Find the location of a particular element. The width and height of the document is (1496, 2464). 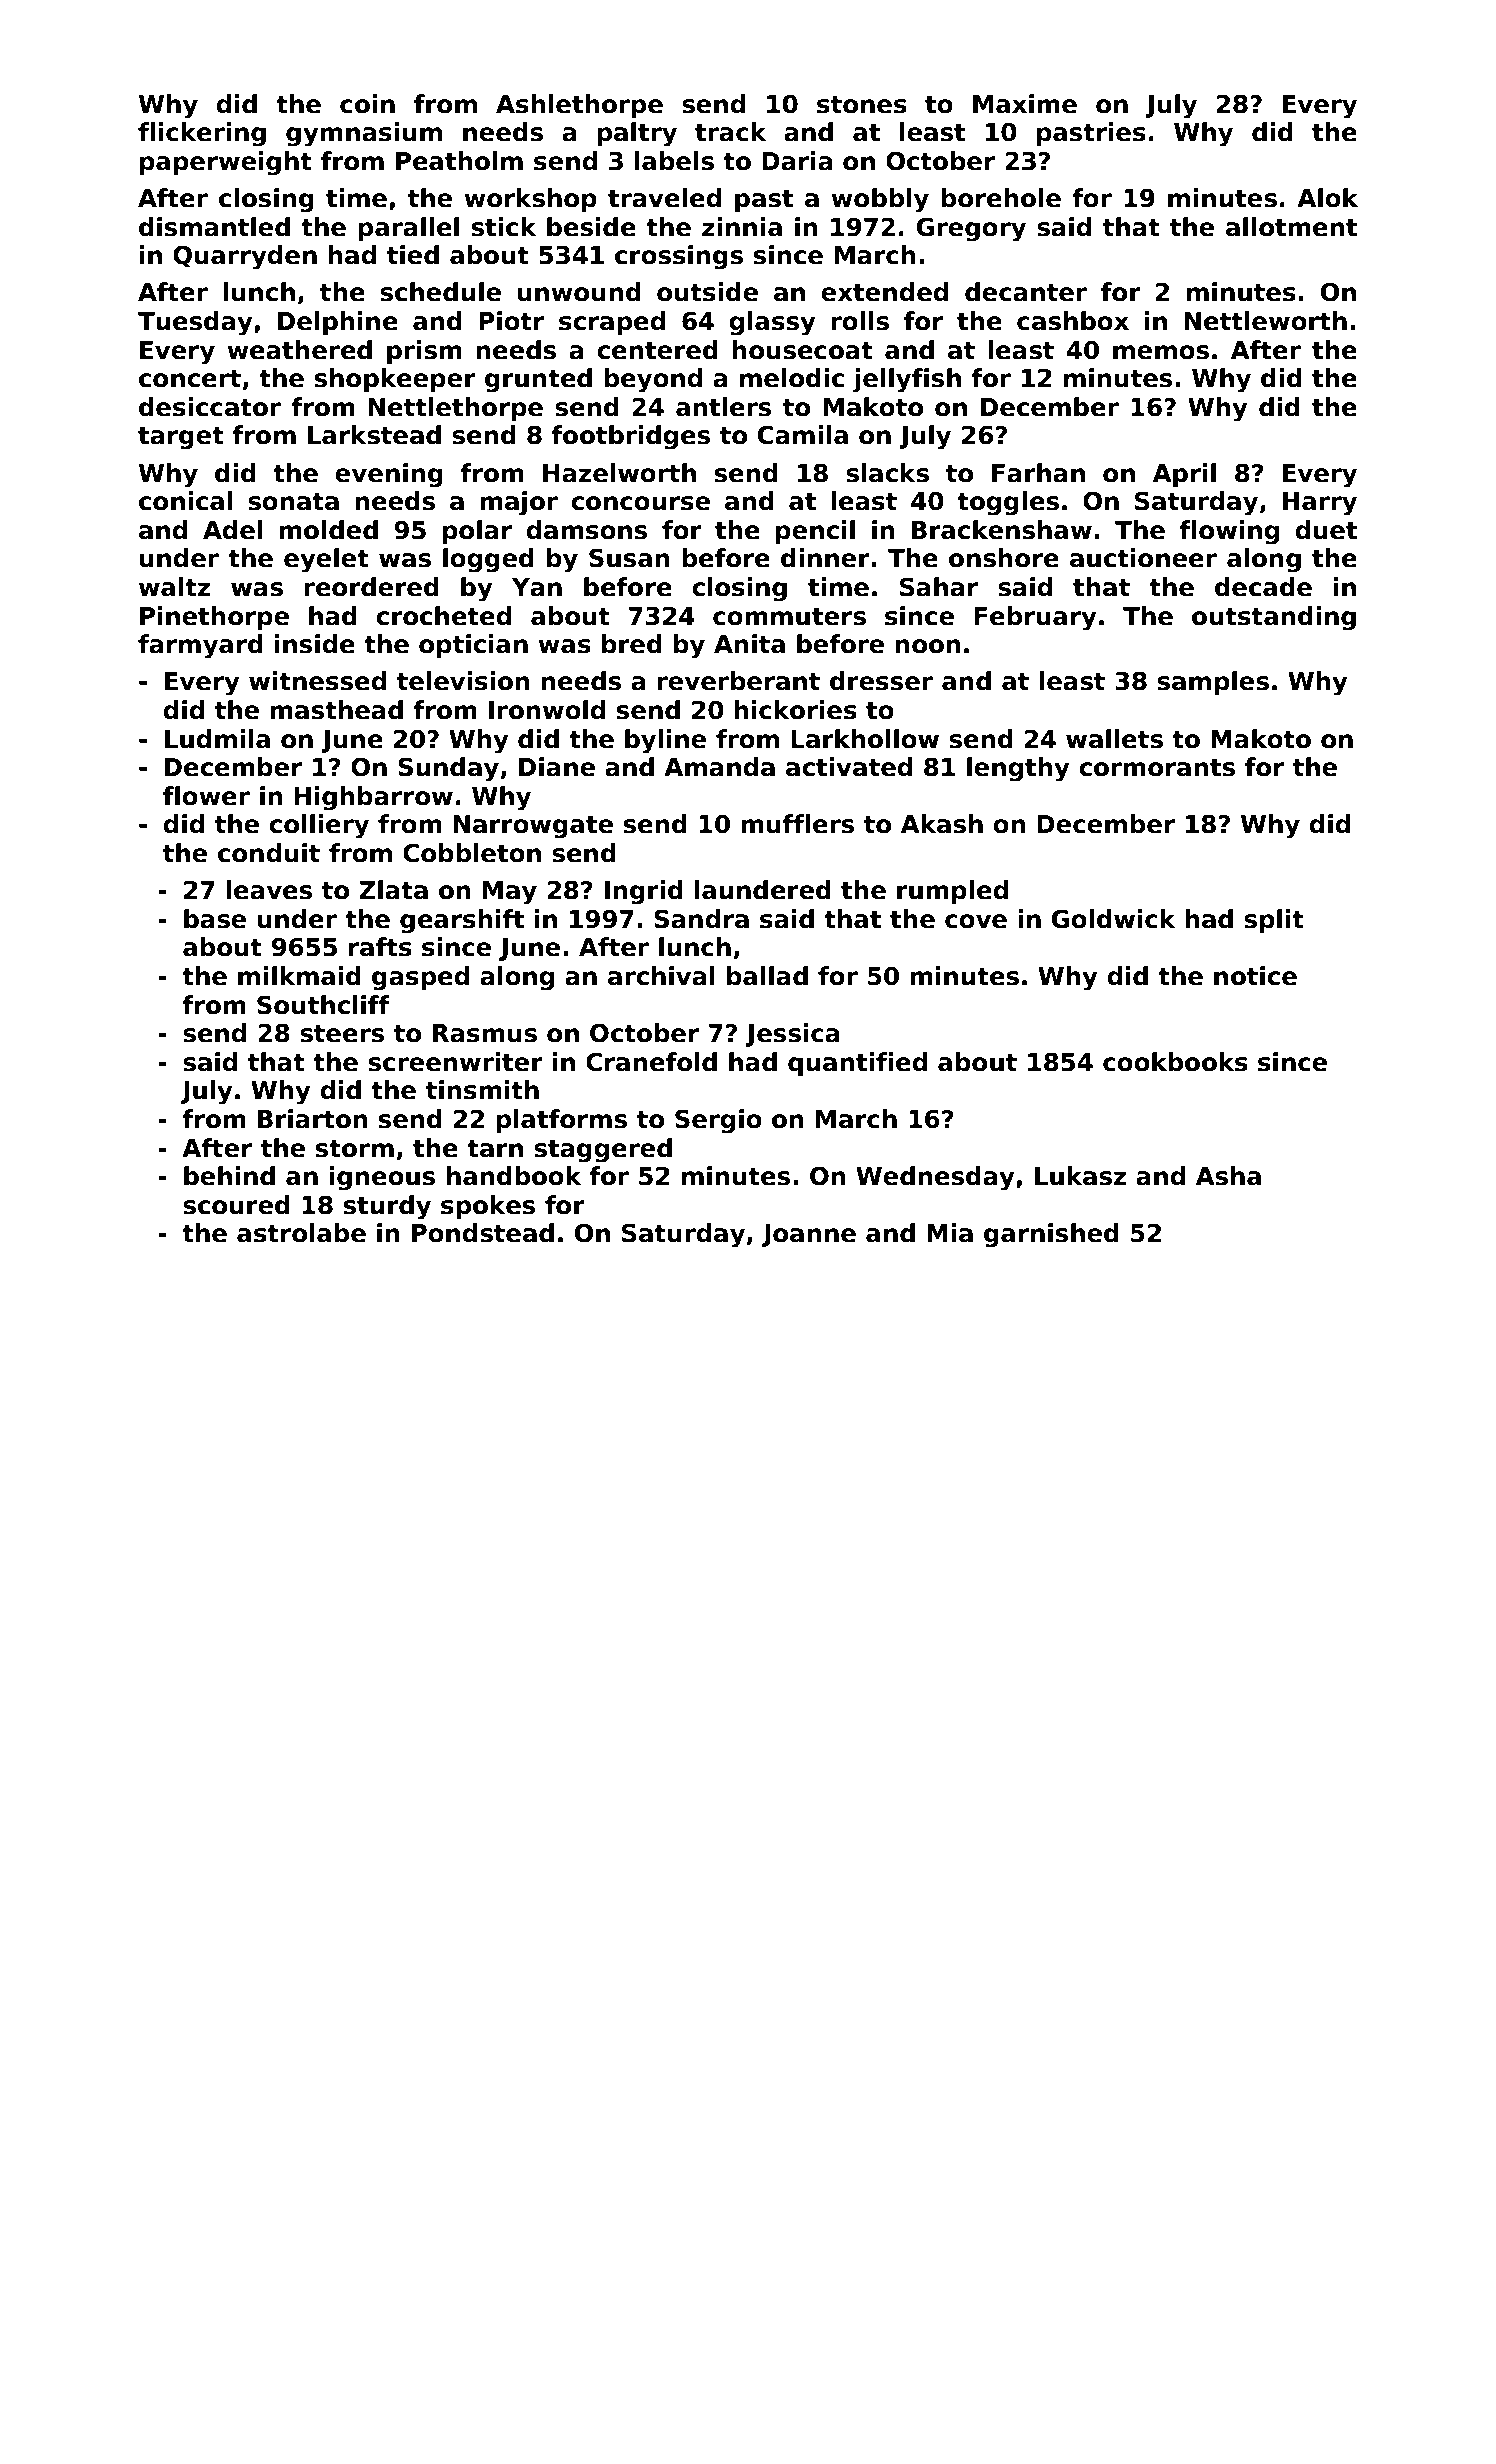

Ashlethorpe is located at coordinates (579, 106).
